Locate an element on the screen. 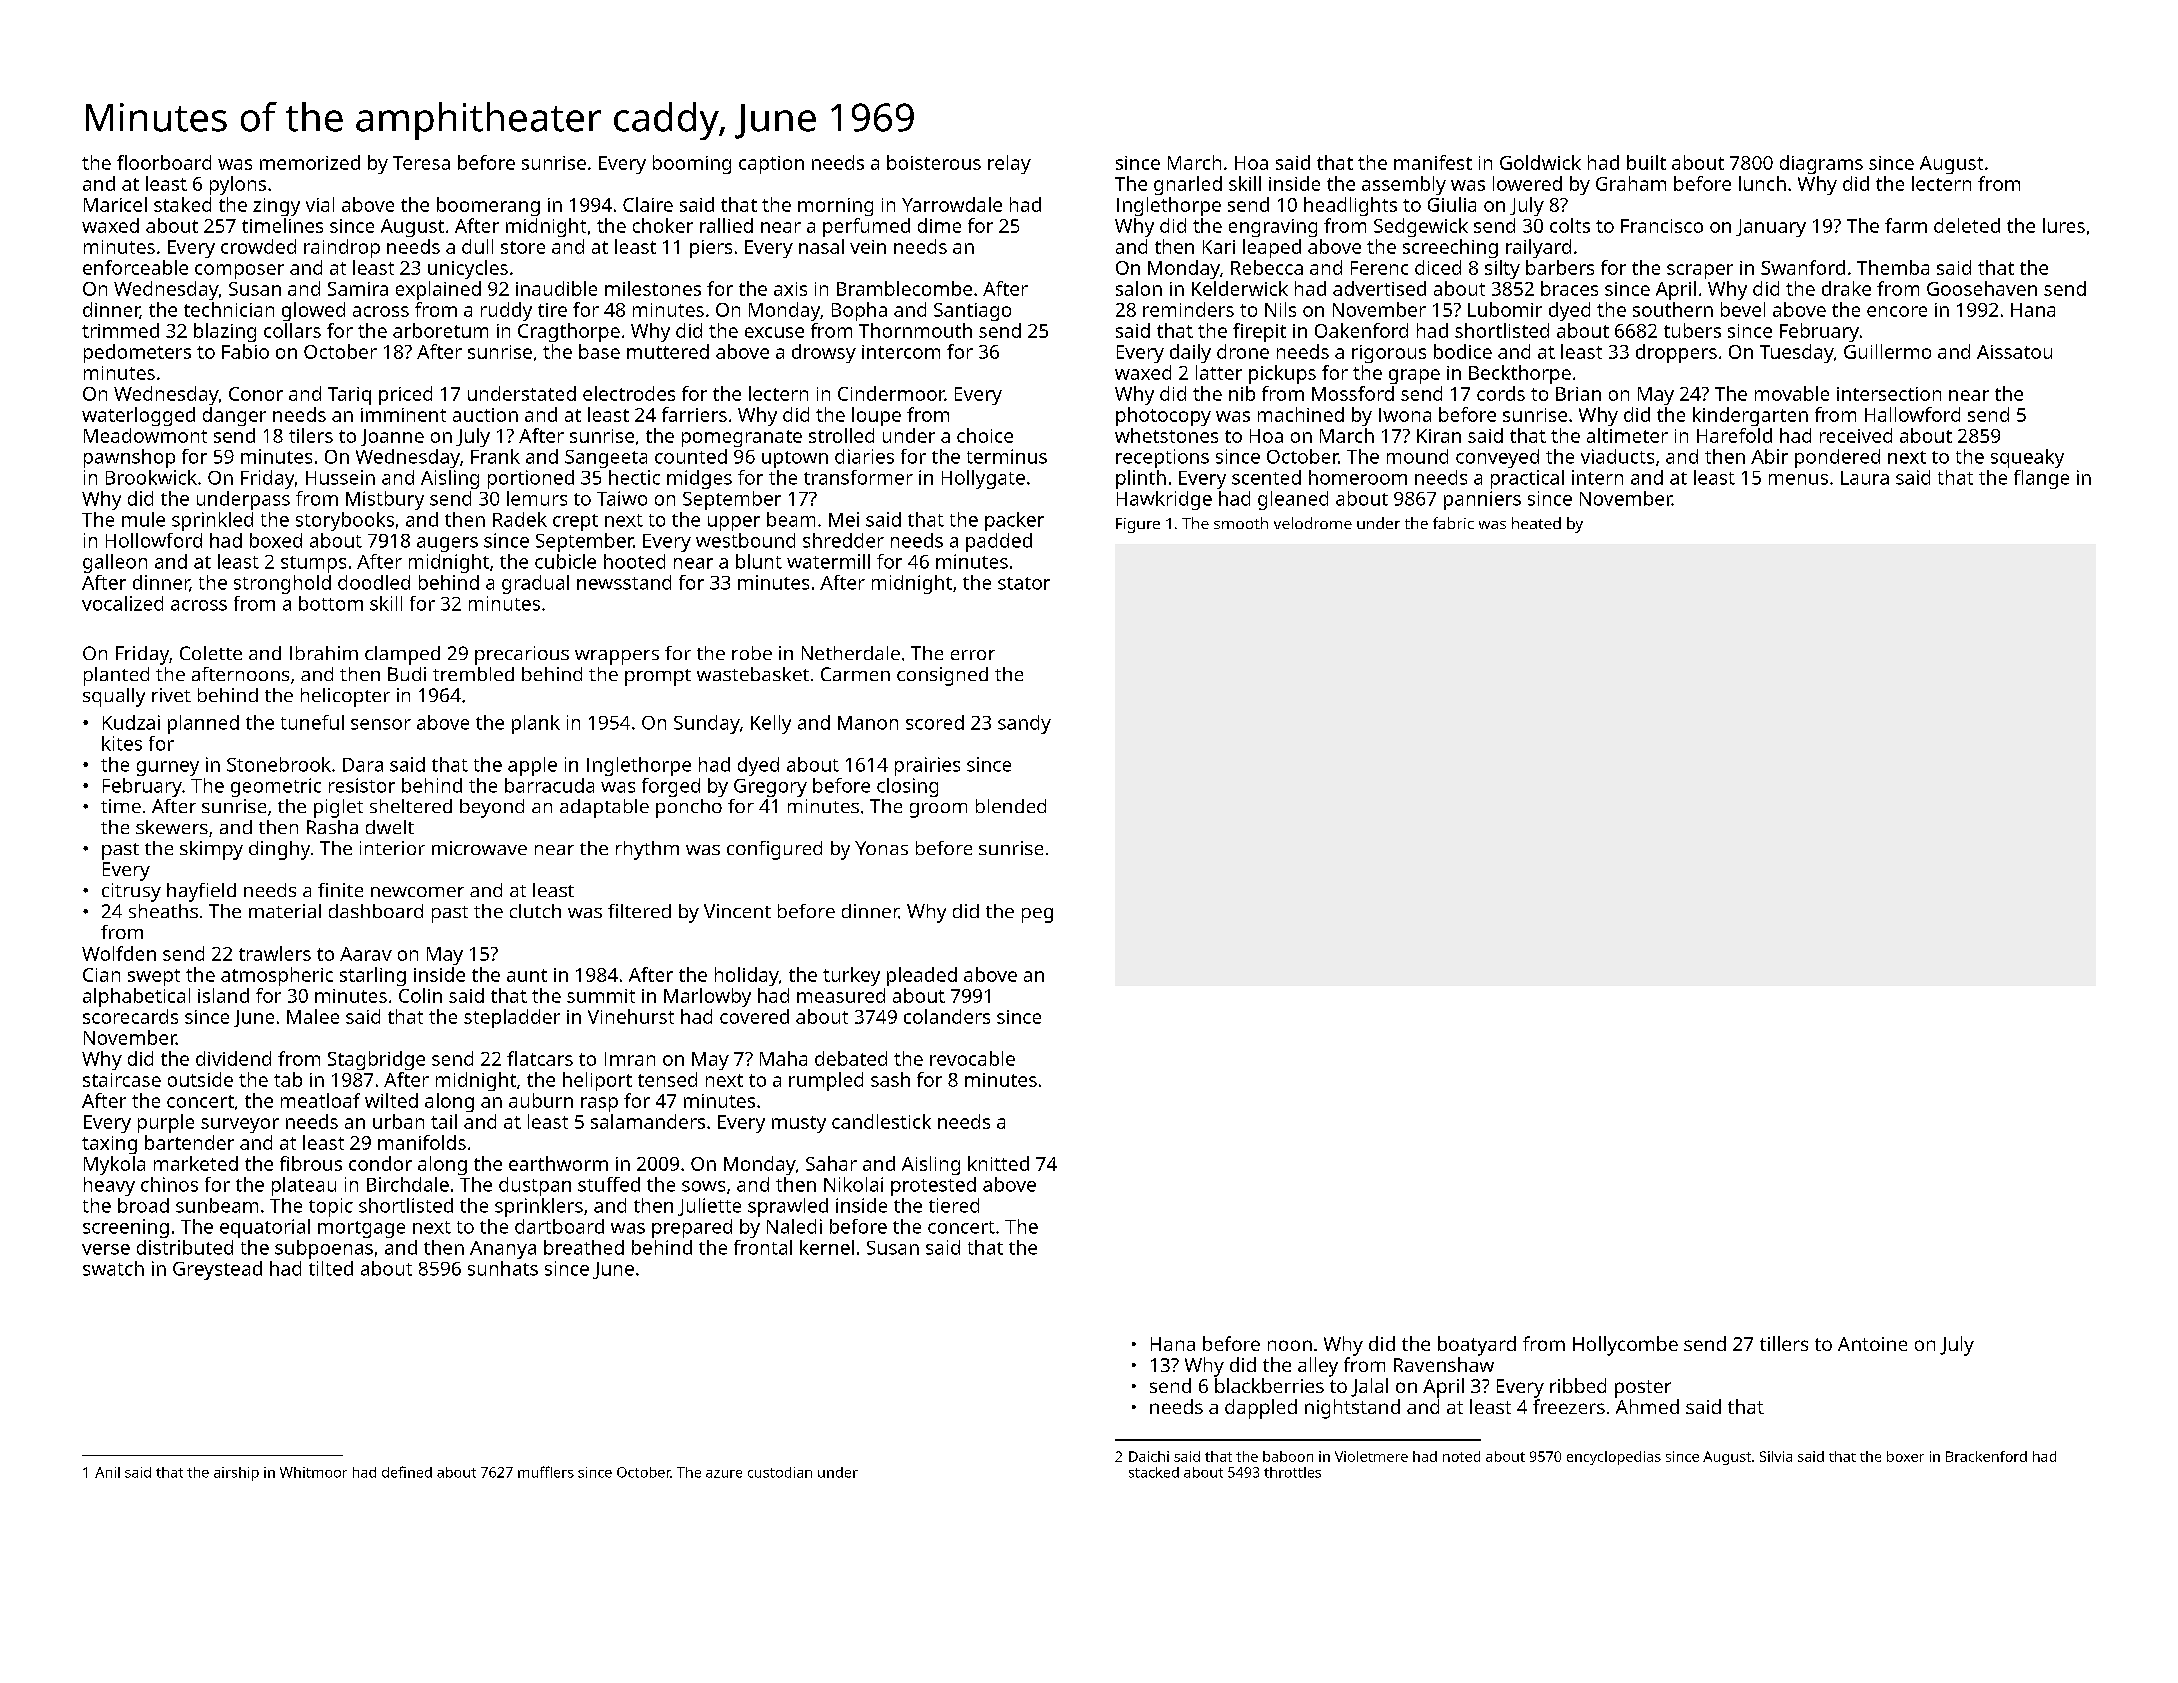 The width and height of the screenshot is (2178, 1683). peg is located at coordinates (1037, 915).
